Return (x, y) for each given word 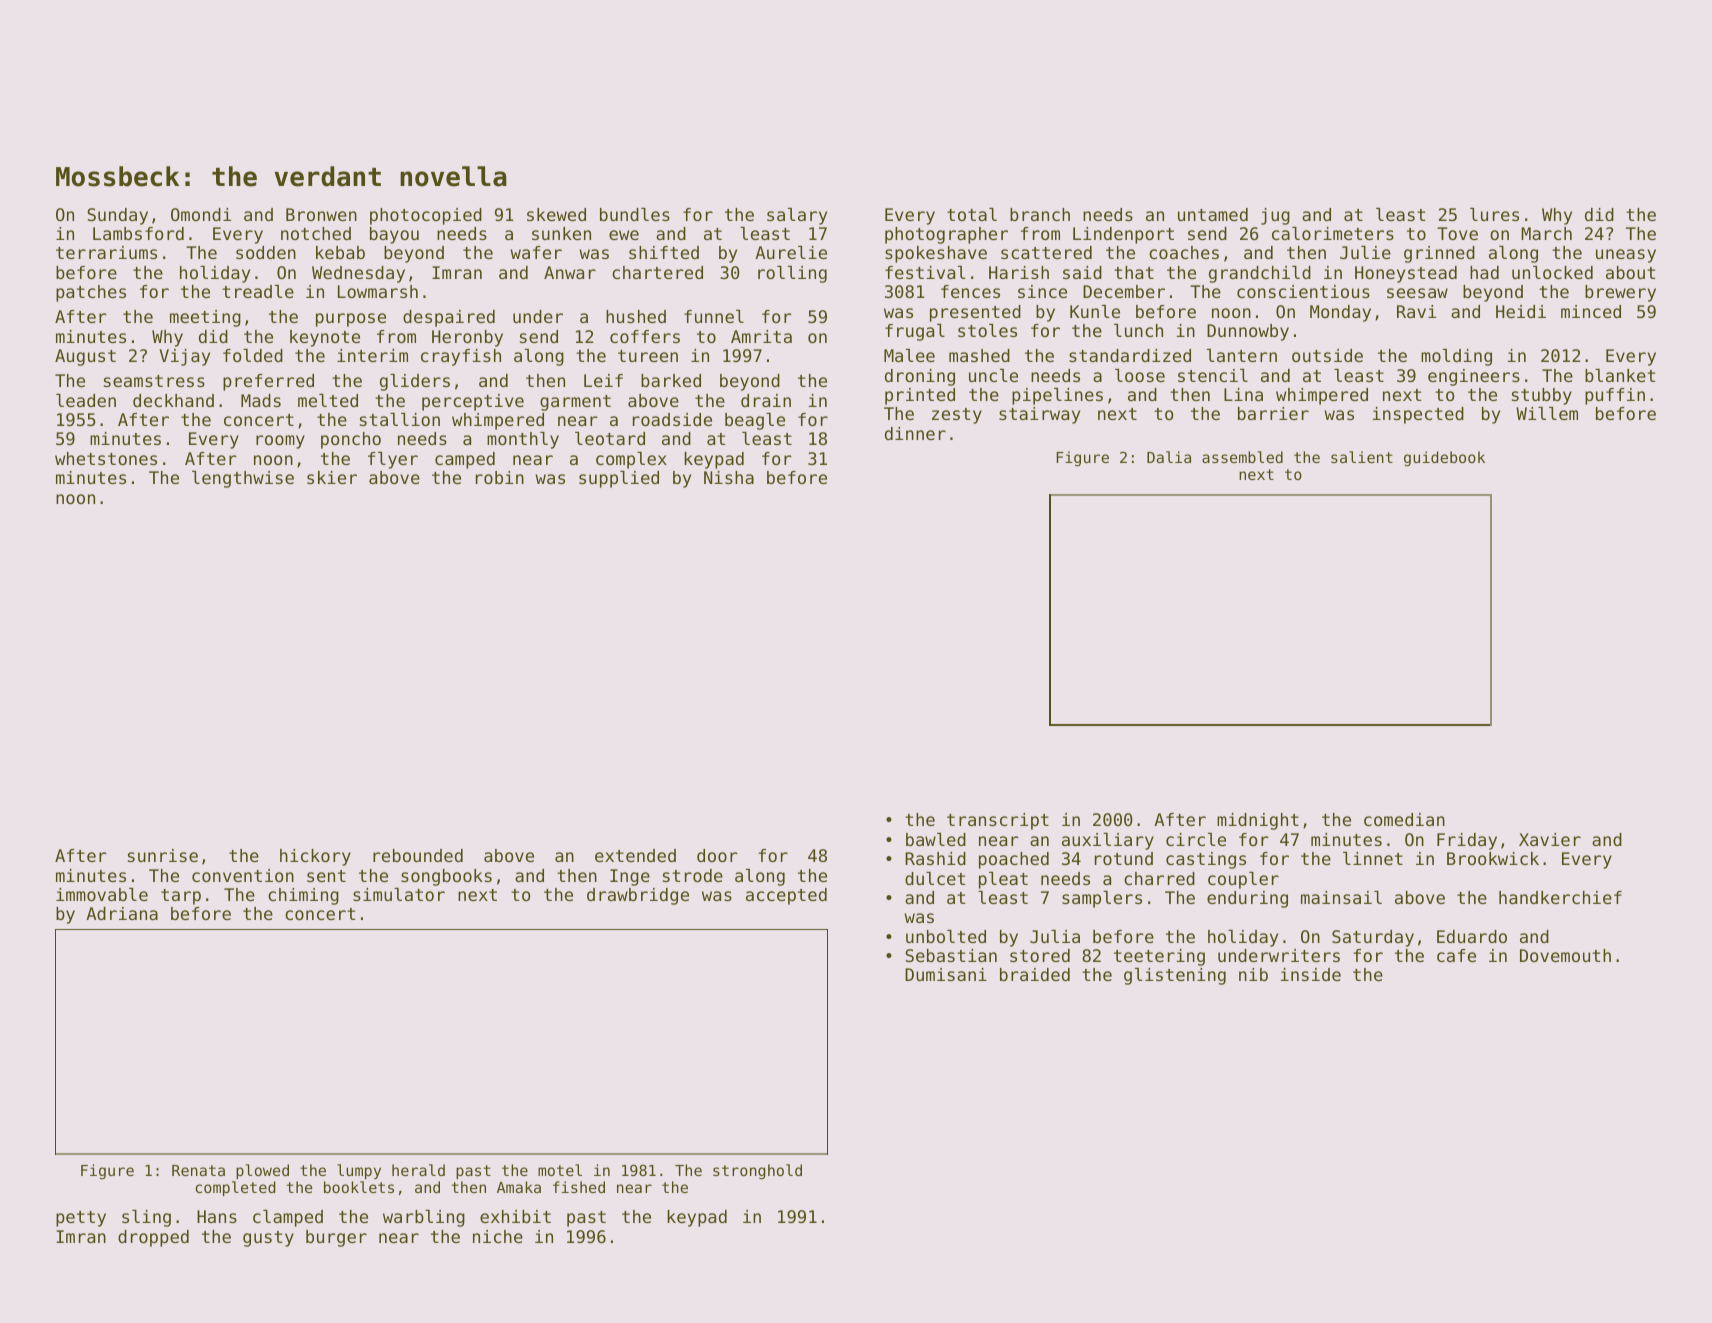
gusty (268, 1239)
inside (1311, 974)
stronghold (757, 1171)
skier (332, 477)
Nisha (729, 477)
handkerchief (1560, 897)
